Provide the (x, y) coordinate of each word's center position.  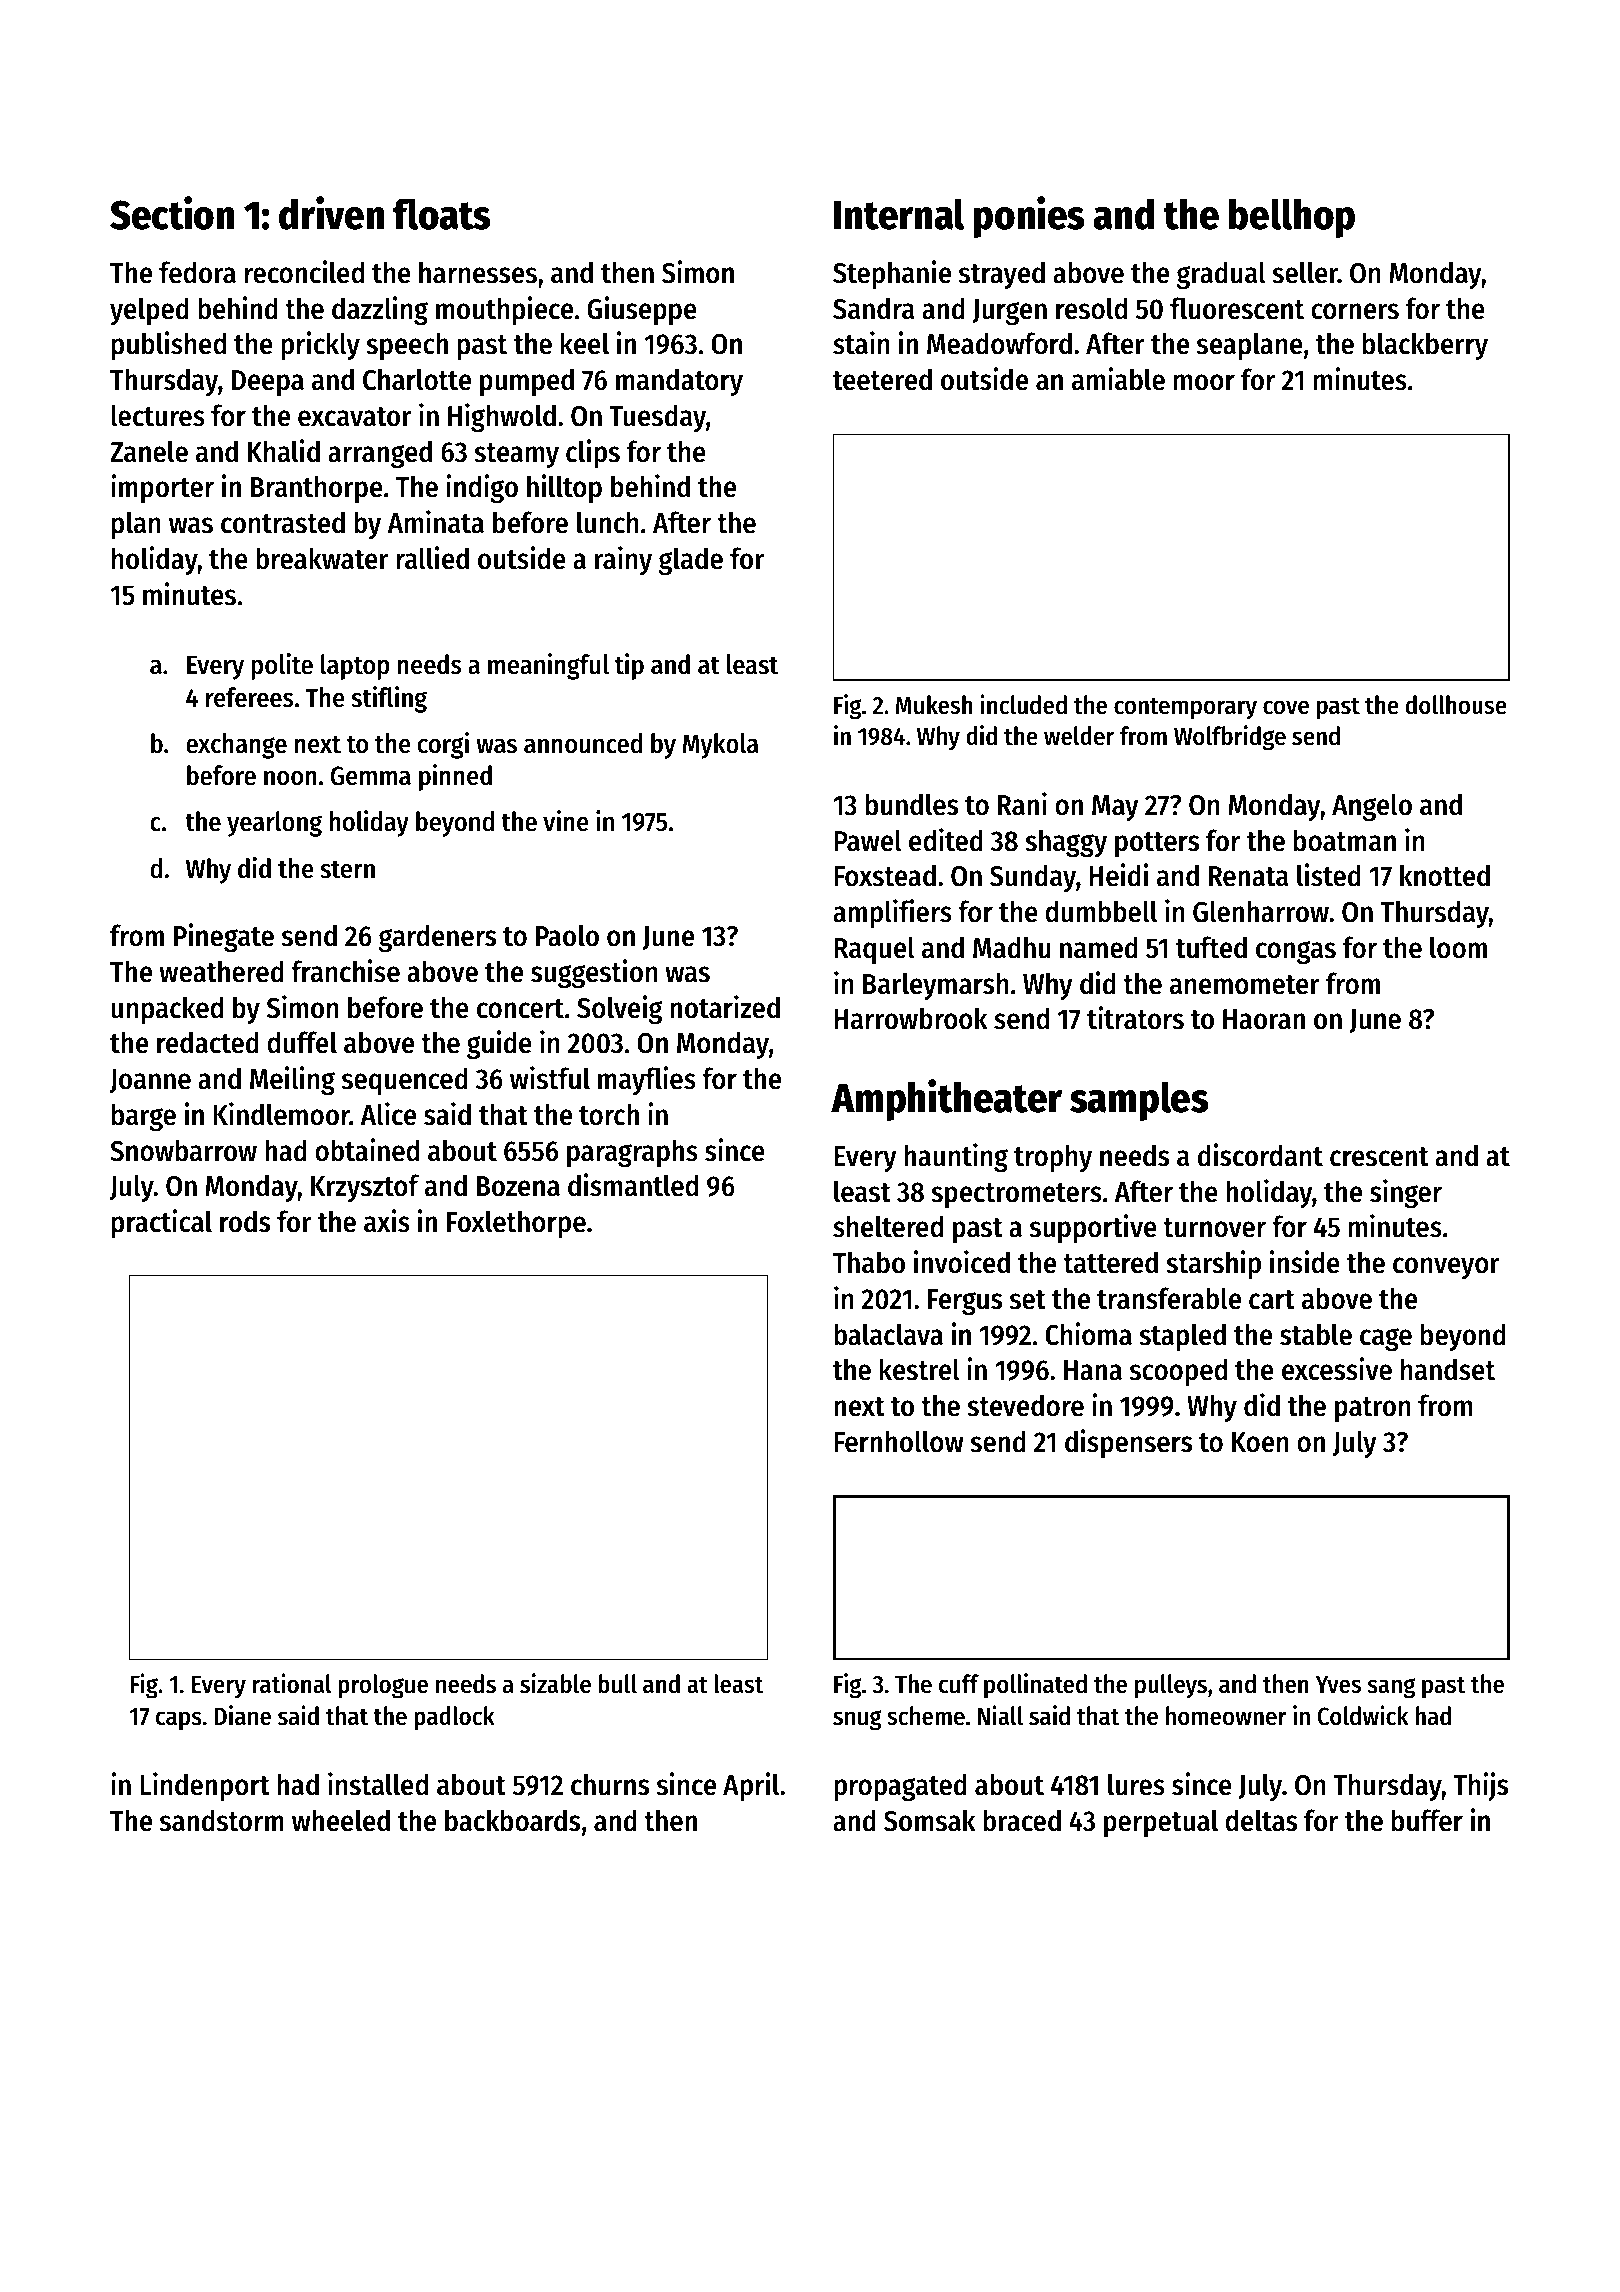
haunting (956, 1157)
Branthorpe (317, 489)
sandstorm (222, 1820)
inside (1305, 1262)
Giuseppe (642, 310)
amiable (1118, 379)
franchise (345, 971)
